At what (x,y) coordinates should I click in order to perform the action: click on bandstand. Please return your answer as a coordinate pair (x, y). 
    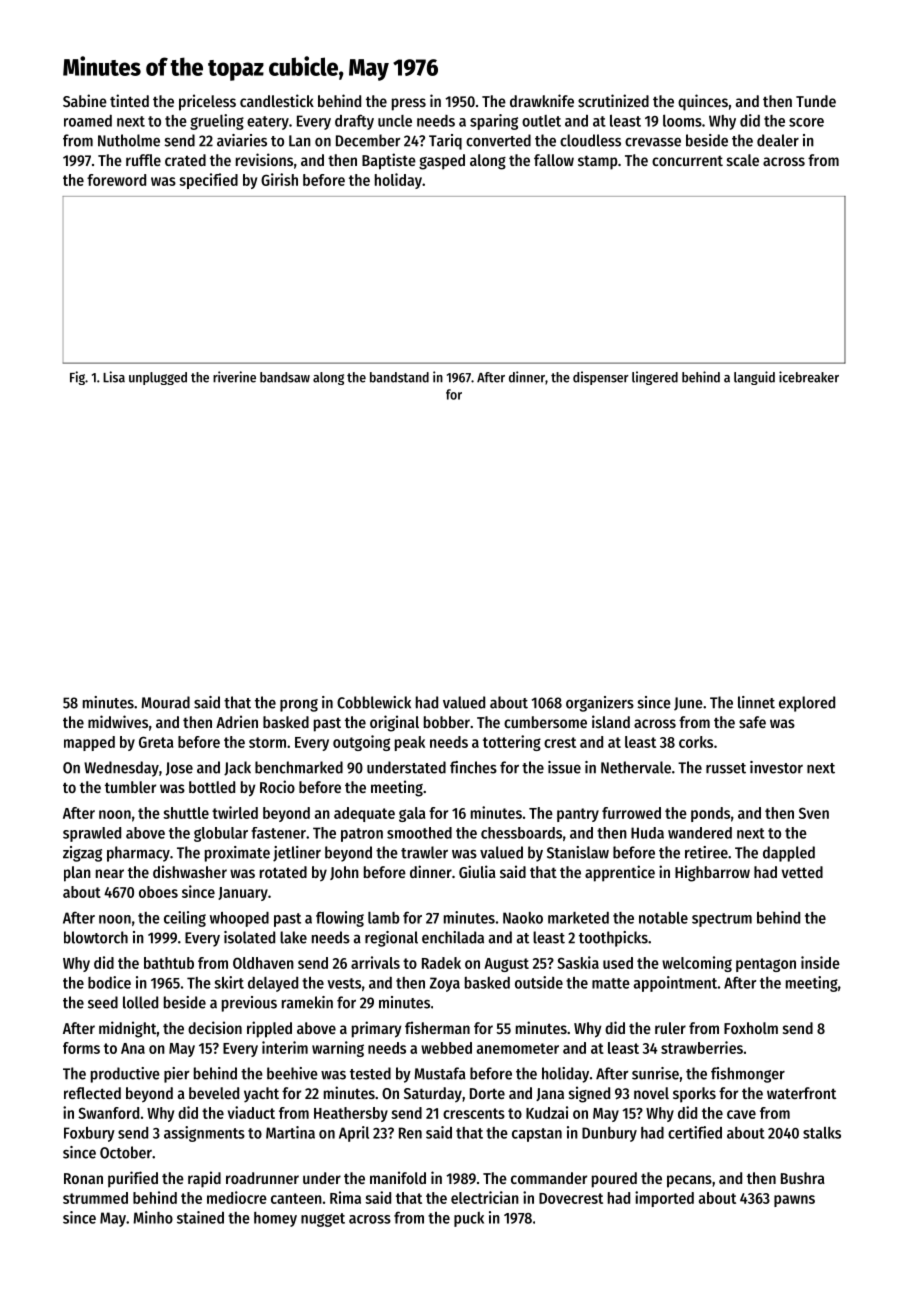
    Looking at the image, I should click on (399, 377).
